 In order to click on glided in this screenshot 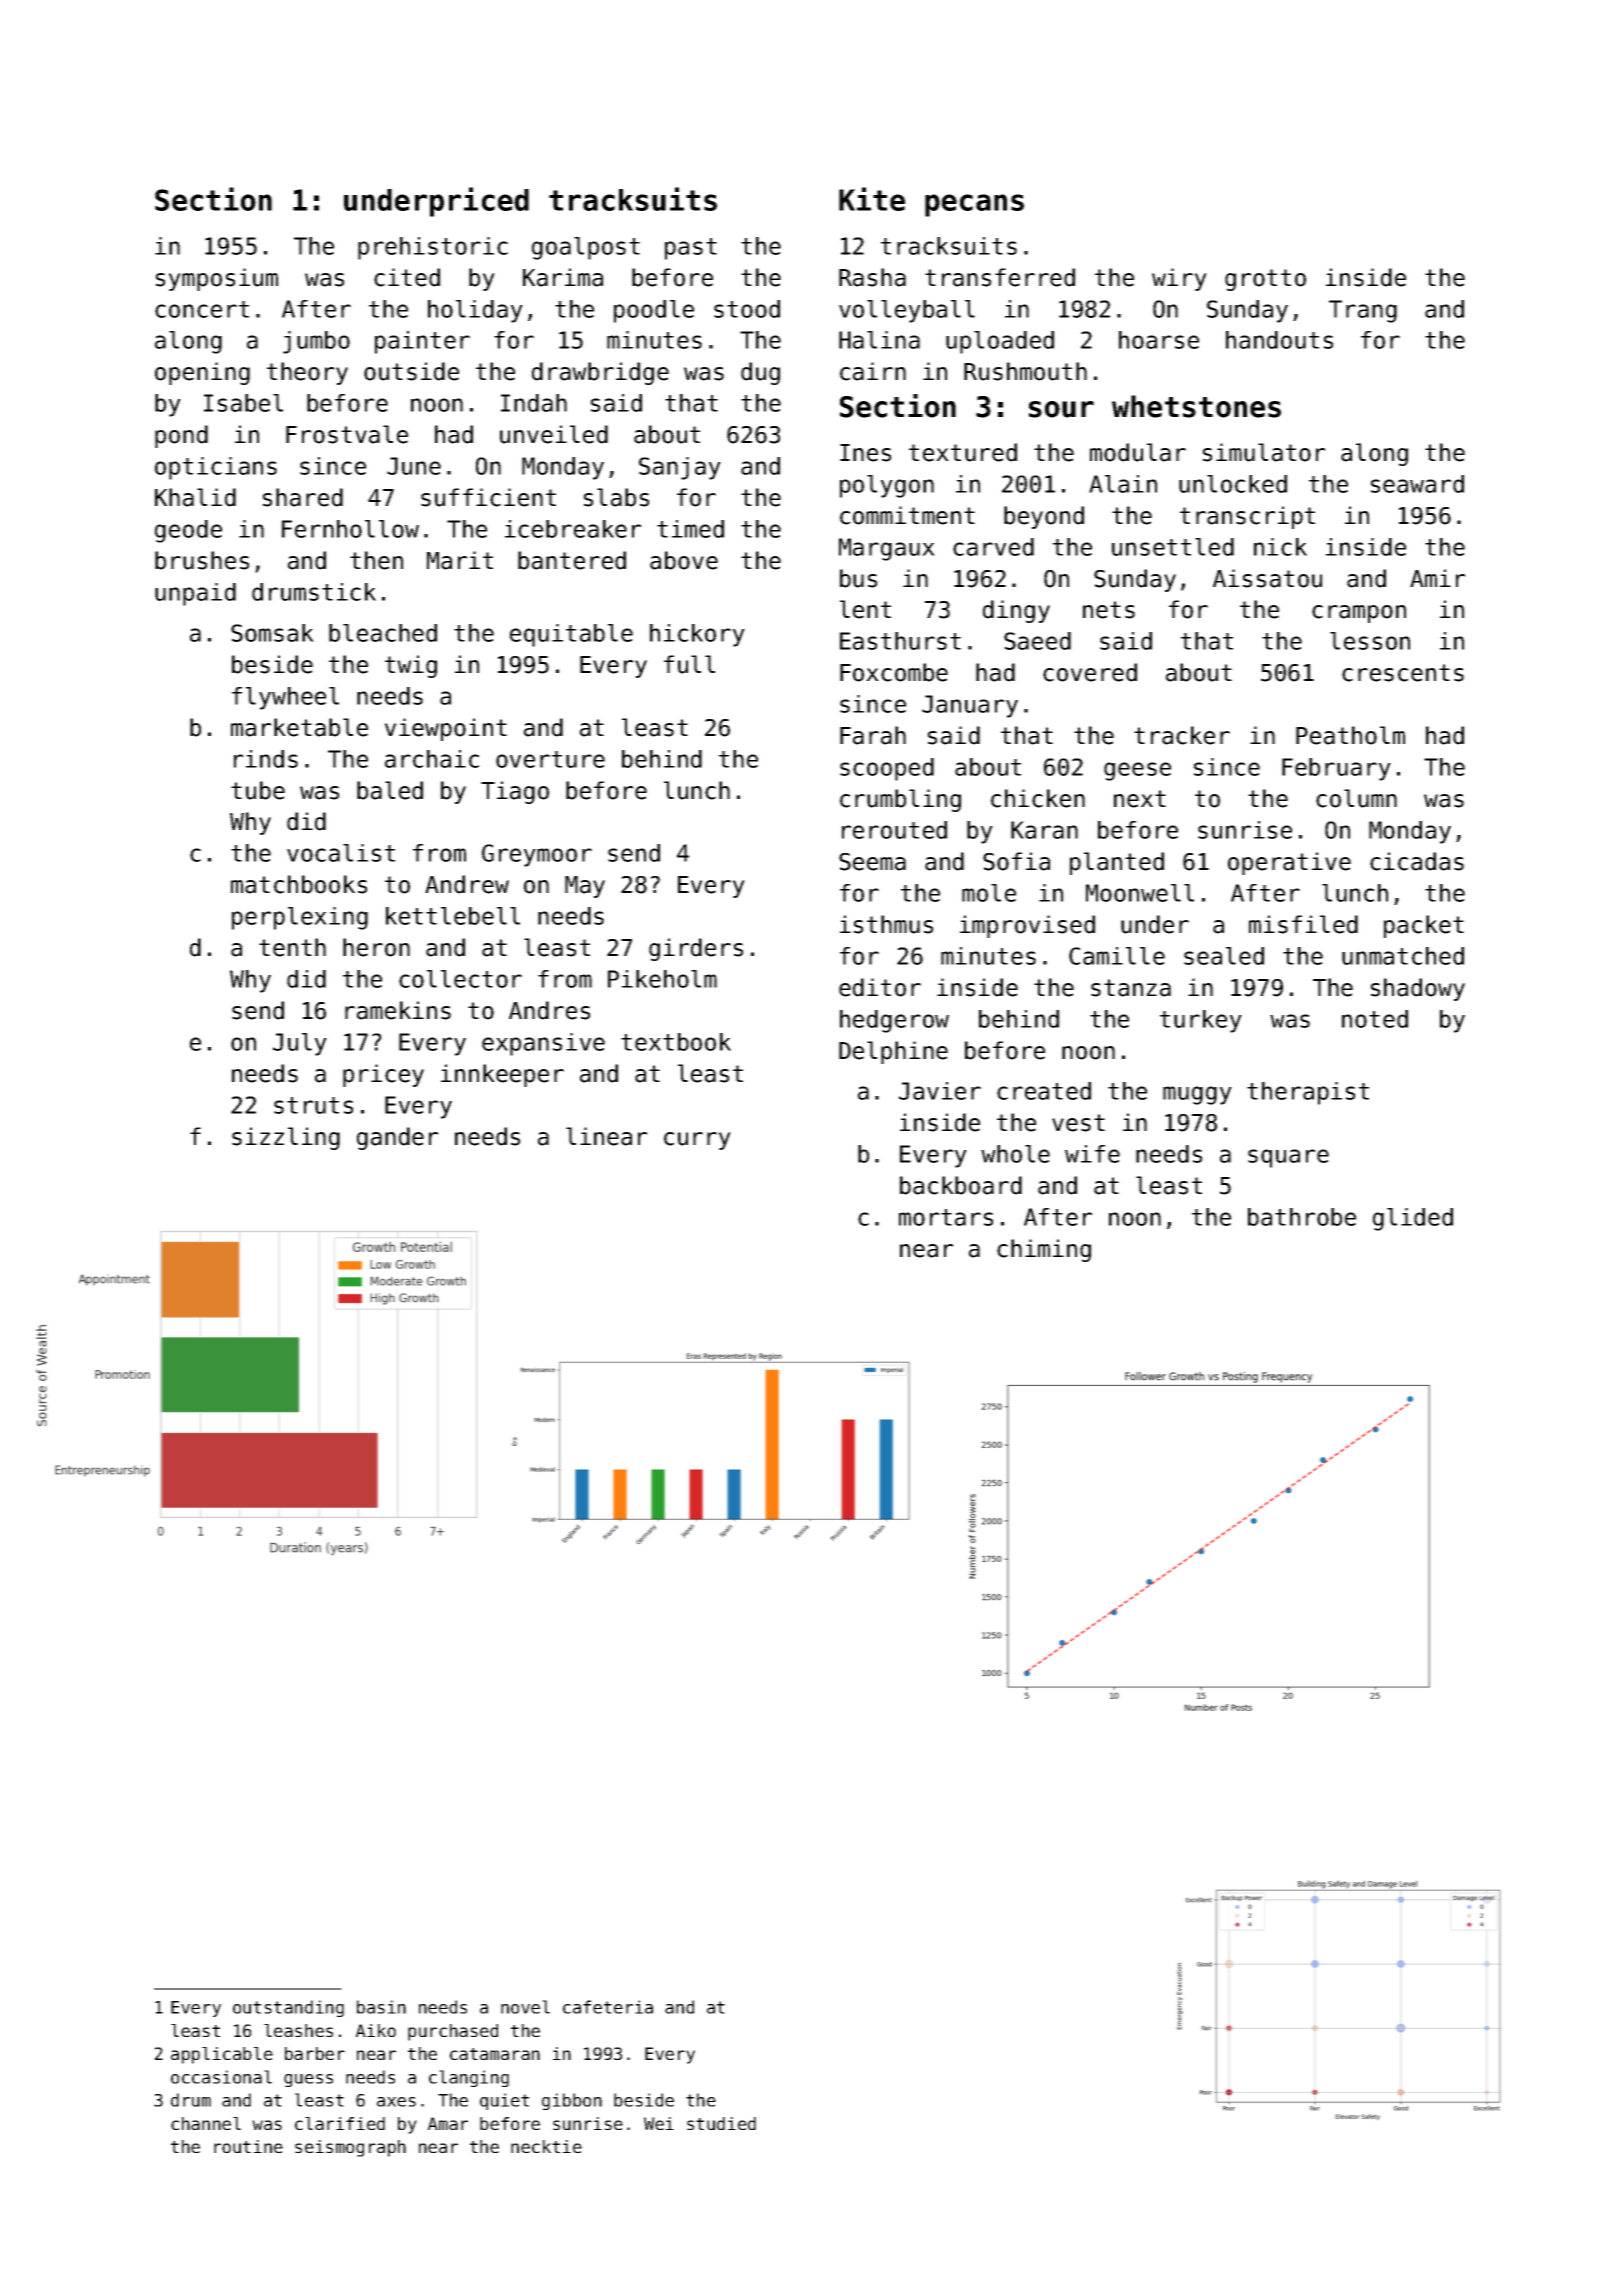, I will do `click(1413, 1219)`.
